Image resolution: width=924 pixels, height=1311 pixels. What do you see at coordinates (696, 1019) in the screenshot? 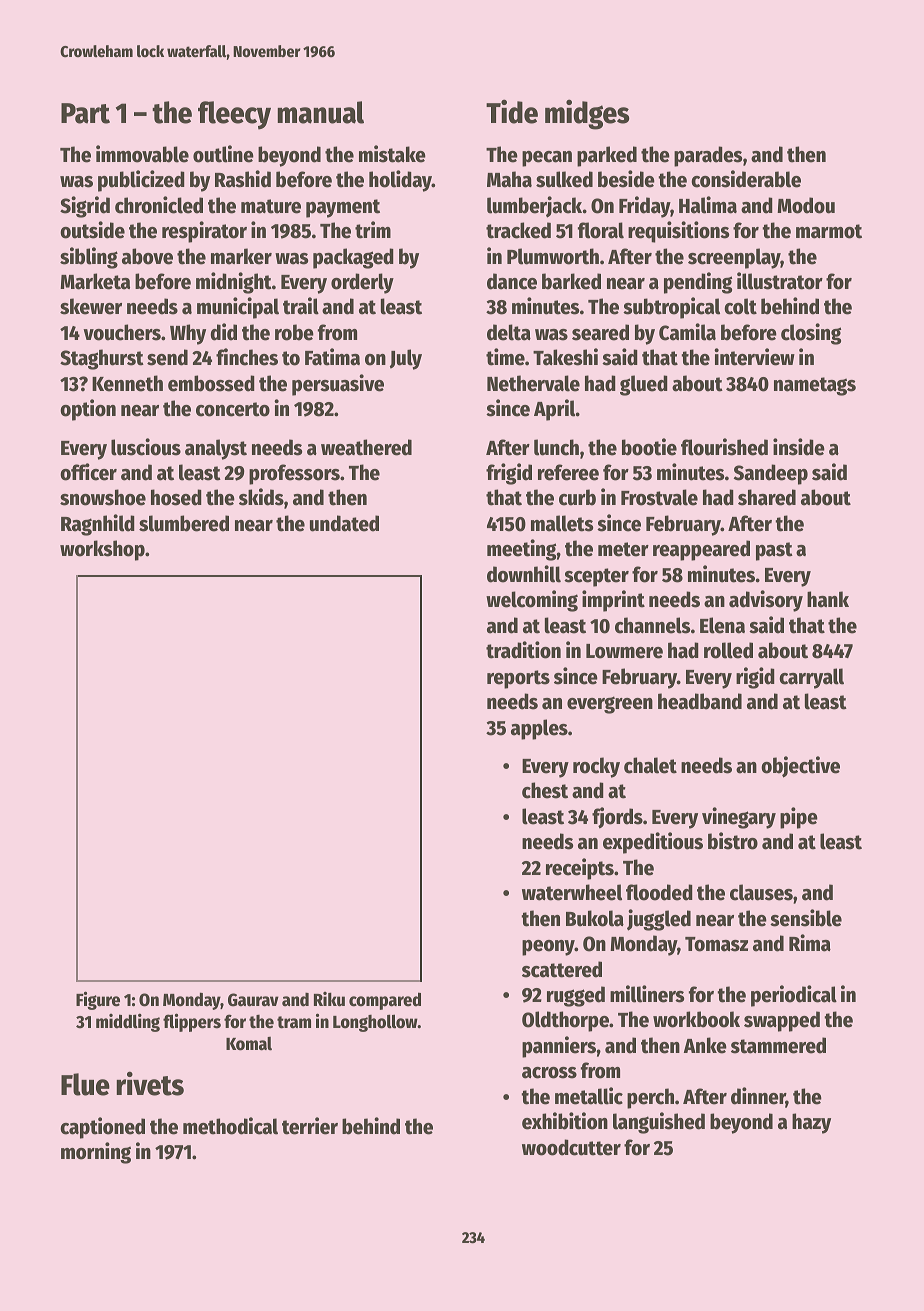
I see `workbook` at bounding box center [696, 1019].
